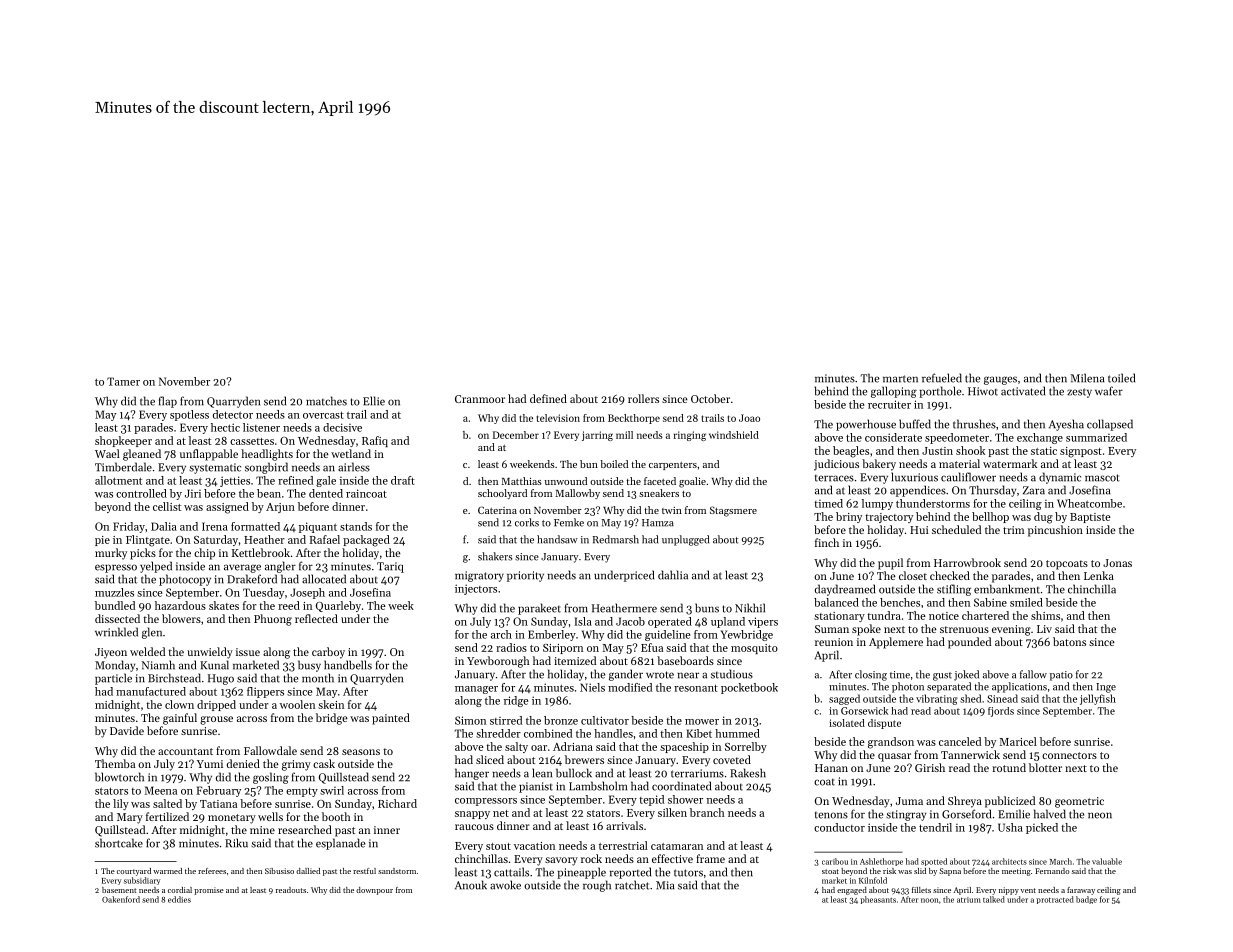 The height and width of the screenshot is (952, 1233). Describe the element at coordinates (1087, 378) in the screenshot. I see `Milena` at that location.
